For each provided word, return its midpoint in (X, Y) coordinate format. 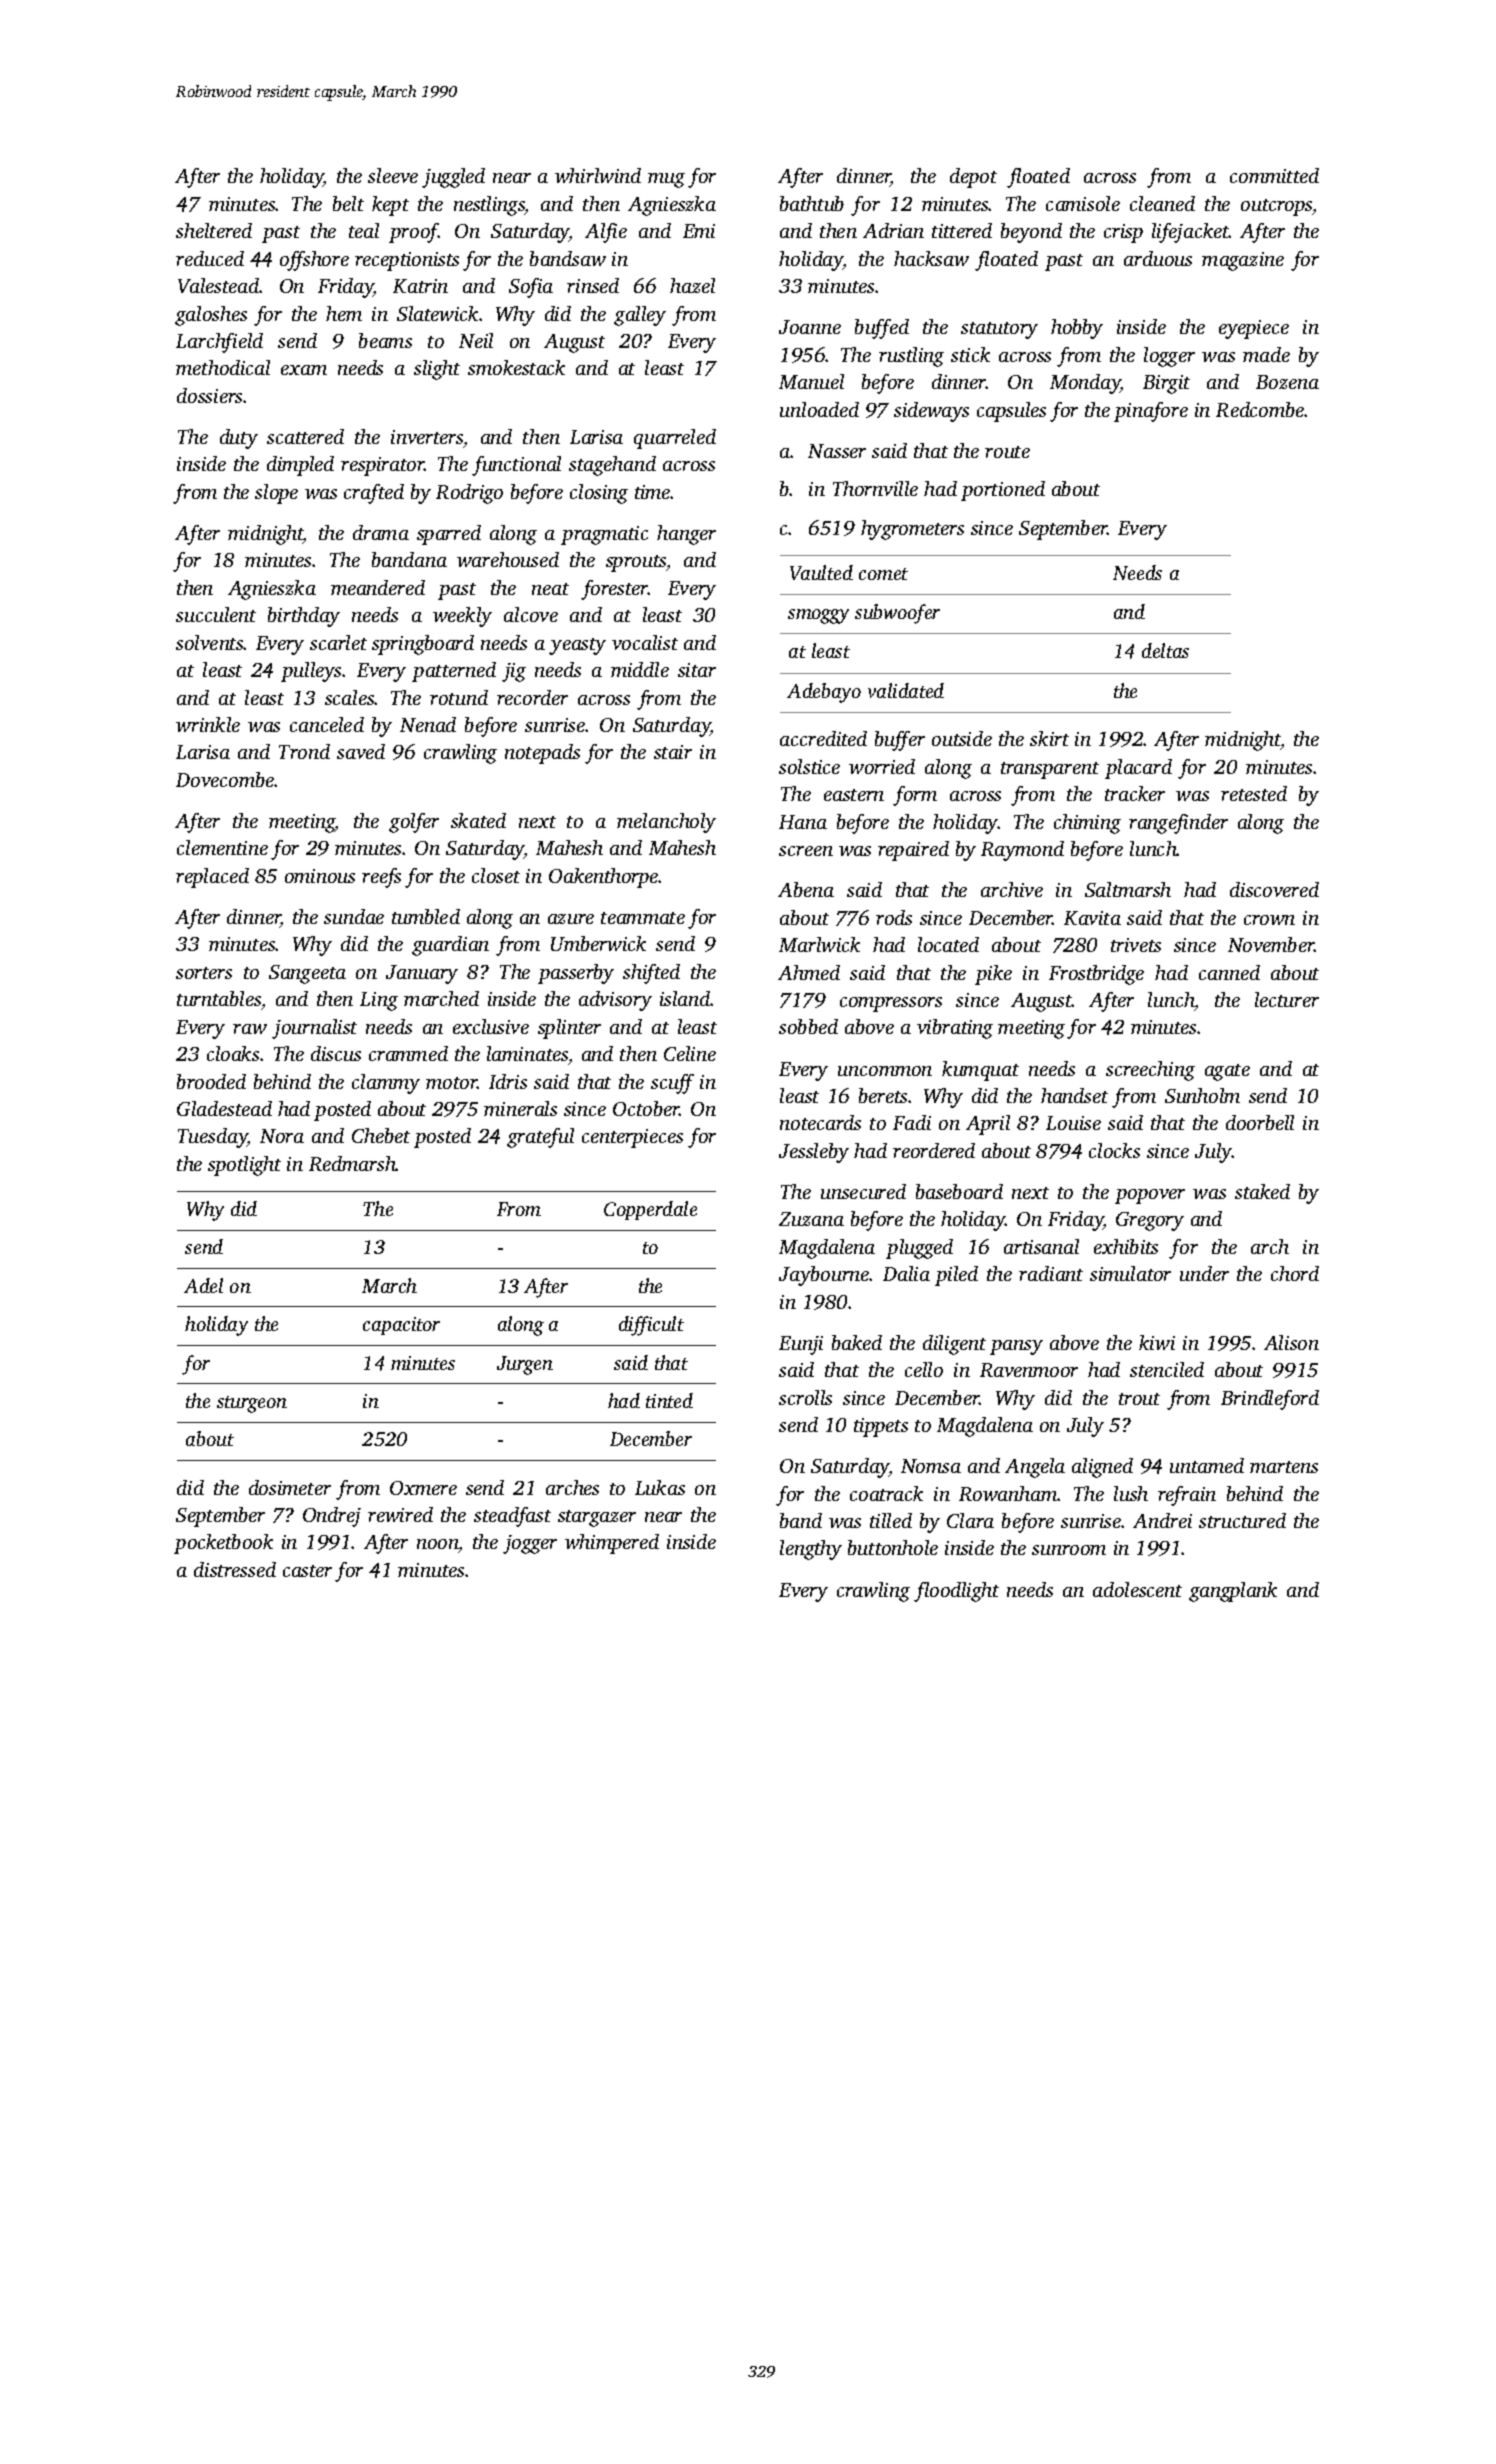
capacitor (401, 1326)
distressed (235, 1569)
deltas (1165, 650)
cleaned (1162, 203)
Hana (803, 822)
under (1204, 1273)
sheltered (214, 230)
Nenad (428, 724)
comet (883, 574)
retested (1254, 793)
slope (276, 494)
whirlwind (598, 175)
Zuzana (811, 1219)
